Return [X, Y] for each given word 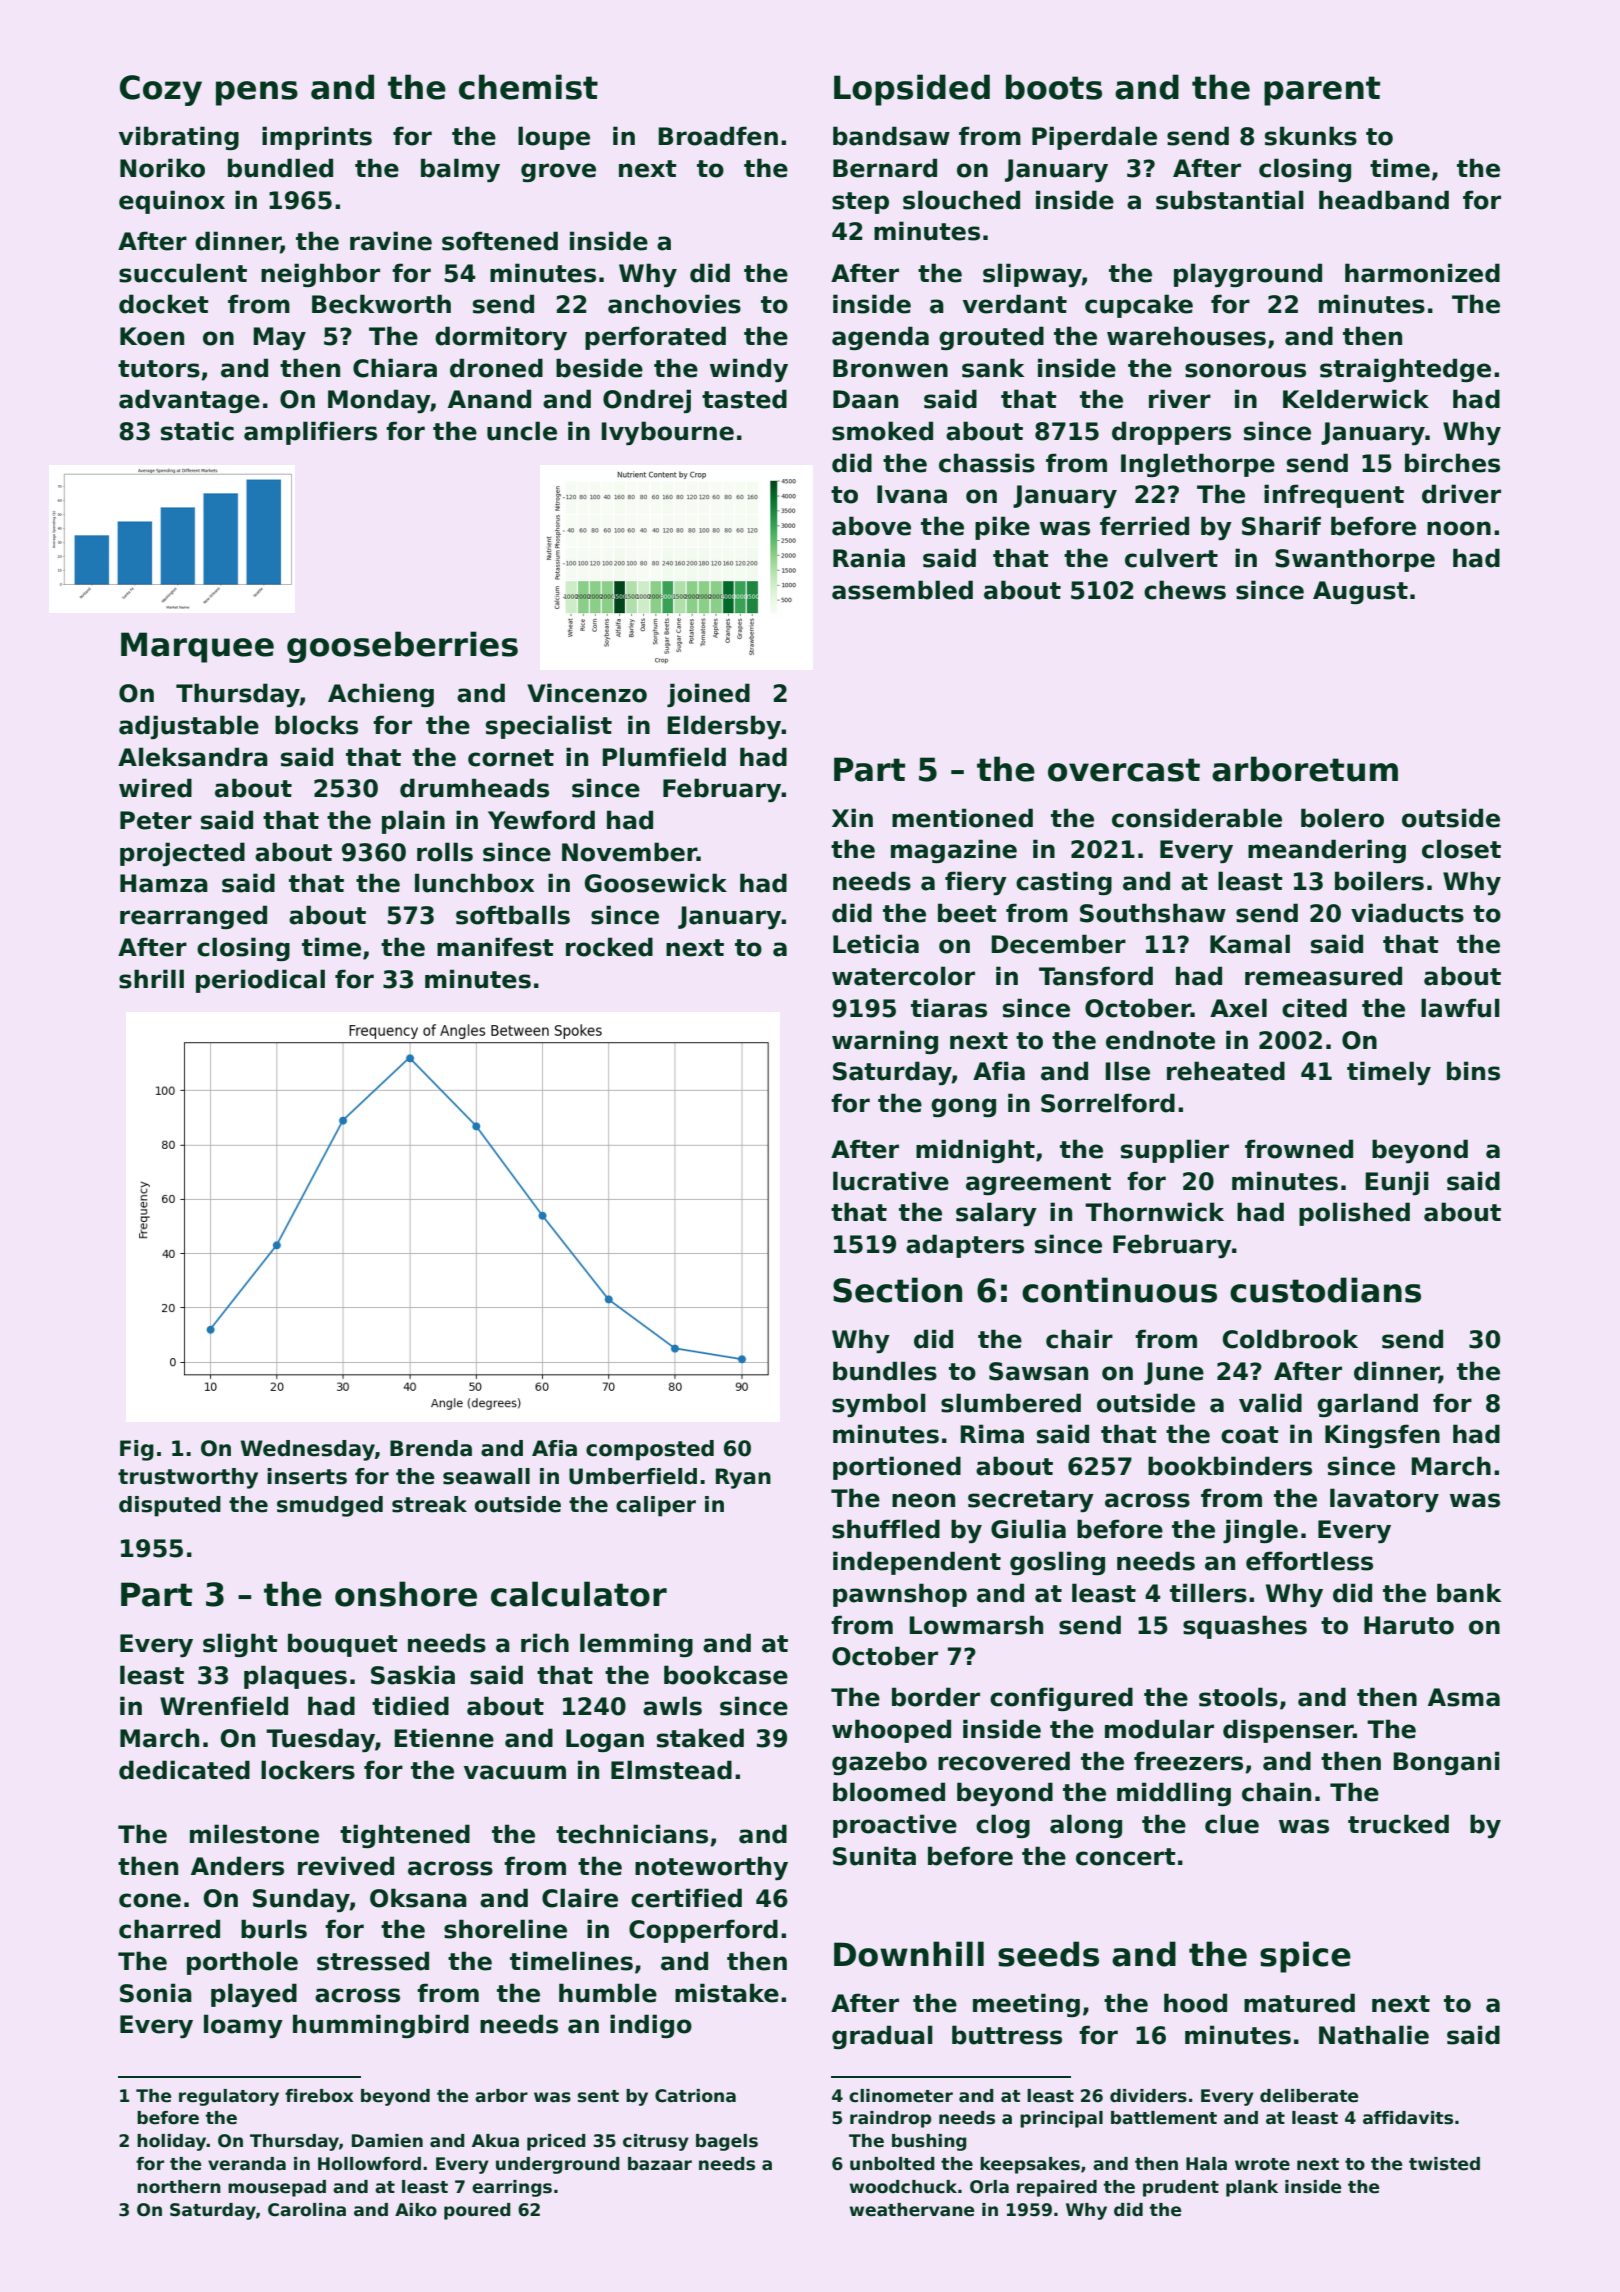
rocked [609, 947]
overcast [1124, 770]
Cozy [161, 90]
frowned [1299, 1149]
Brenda [431, 1448]
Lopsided [912, 90]
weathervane [911, 2210]
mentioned [962, 818]
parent [1322, 91]
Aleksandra [193, 757]
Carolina [307, 2210]
